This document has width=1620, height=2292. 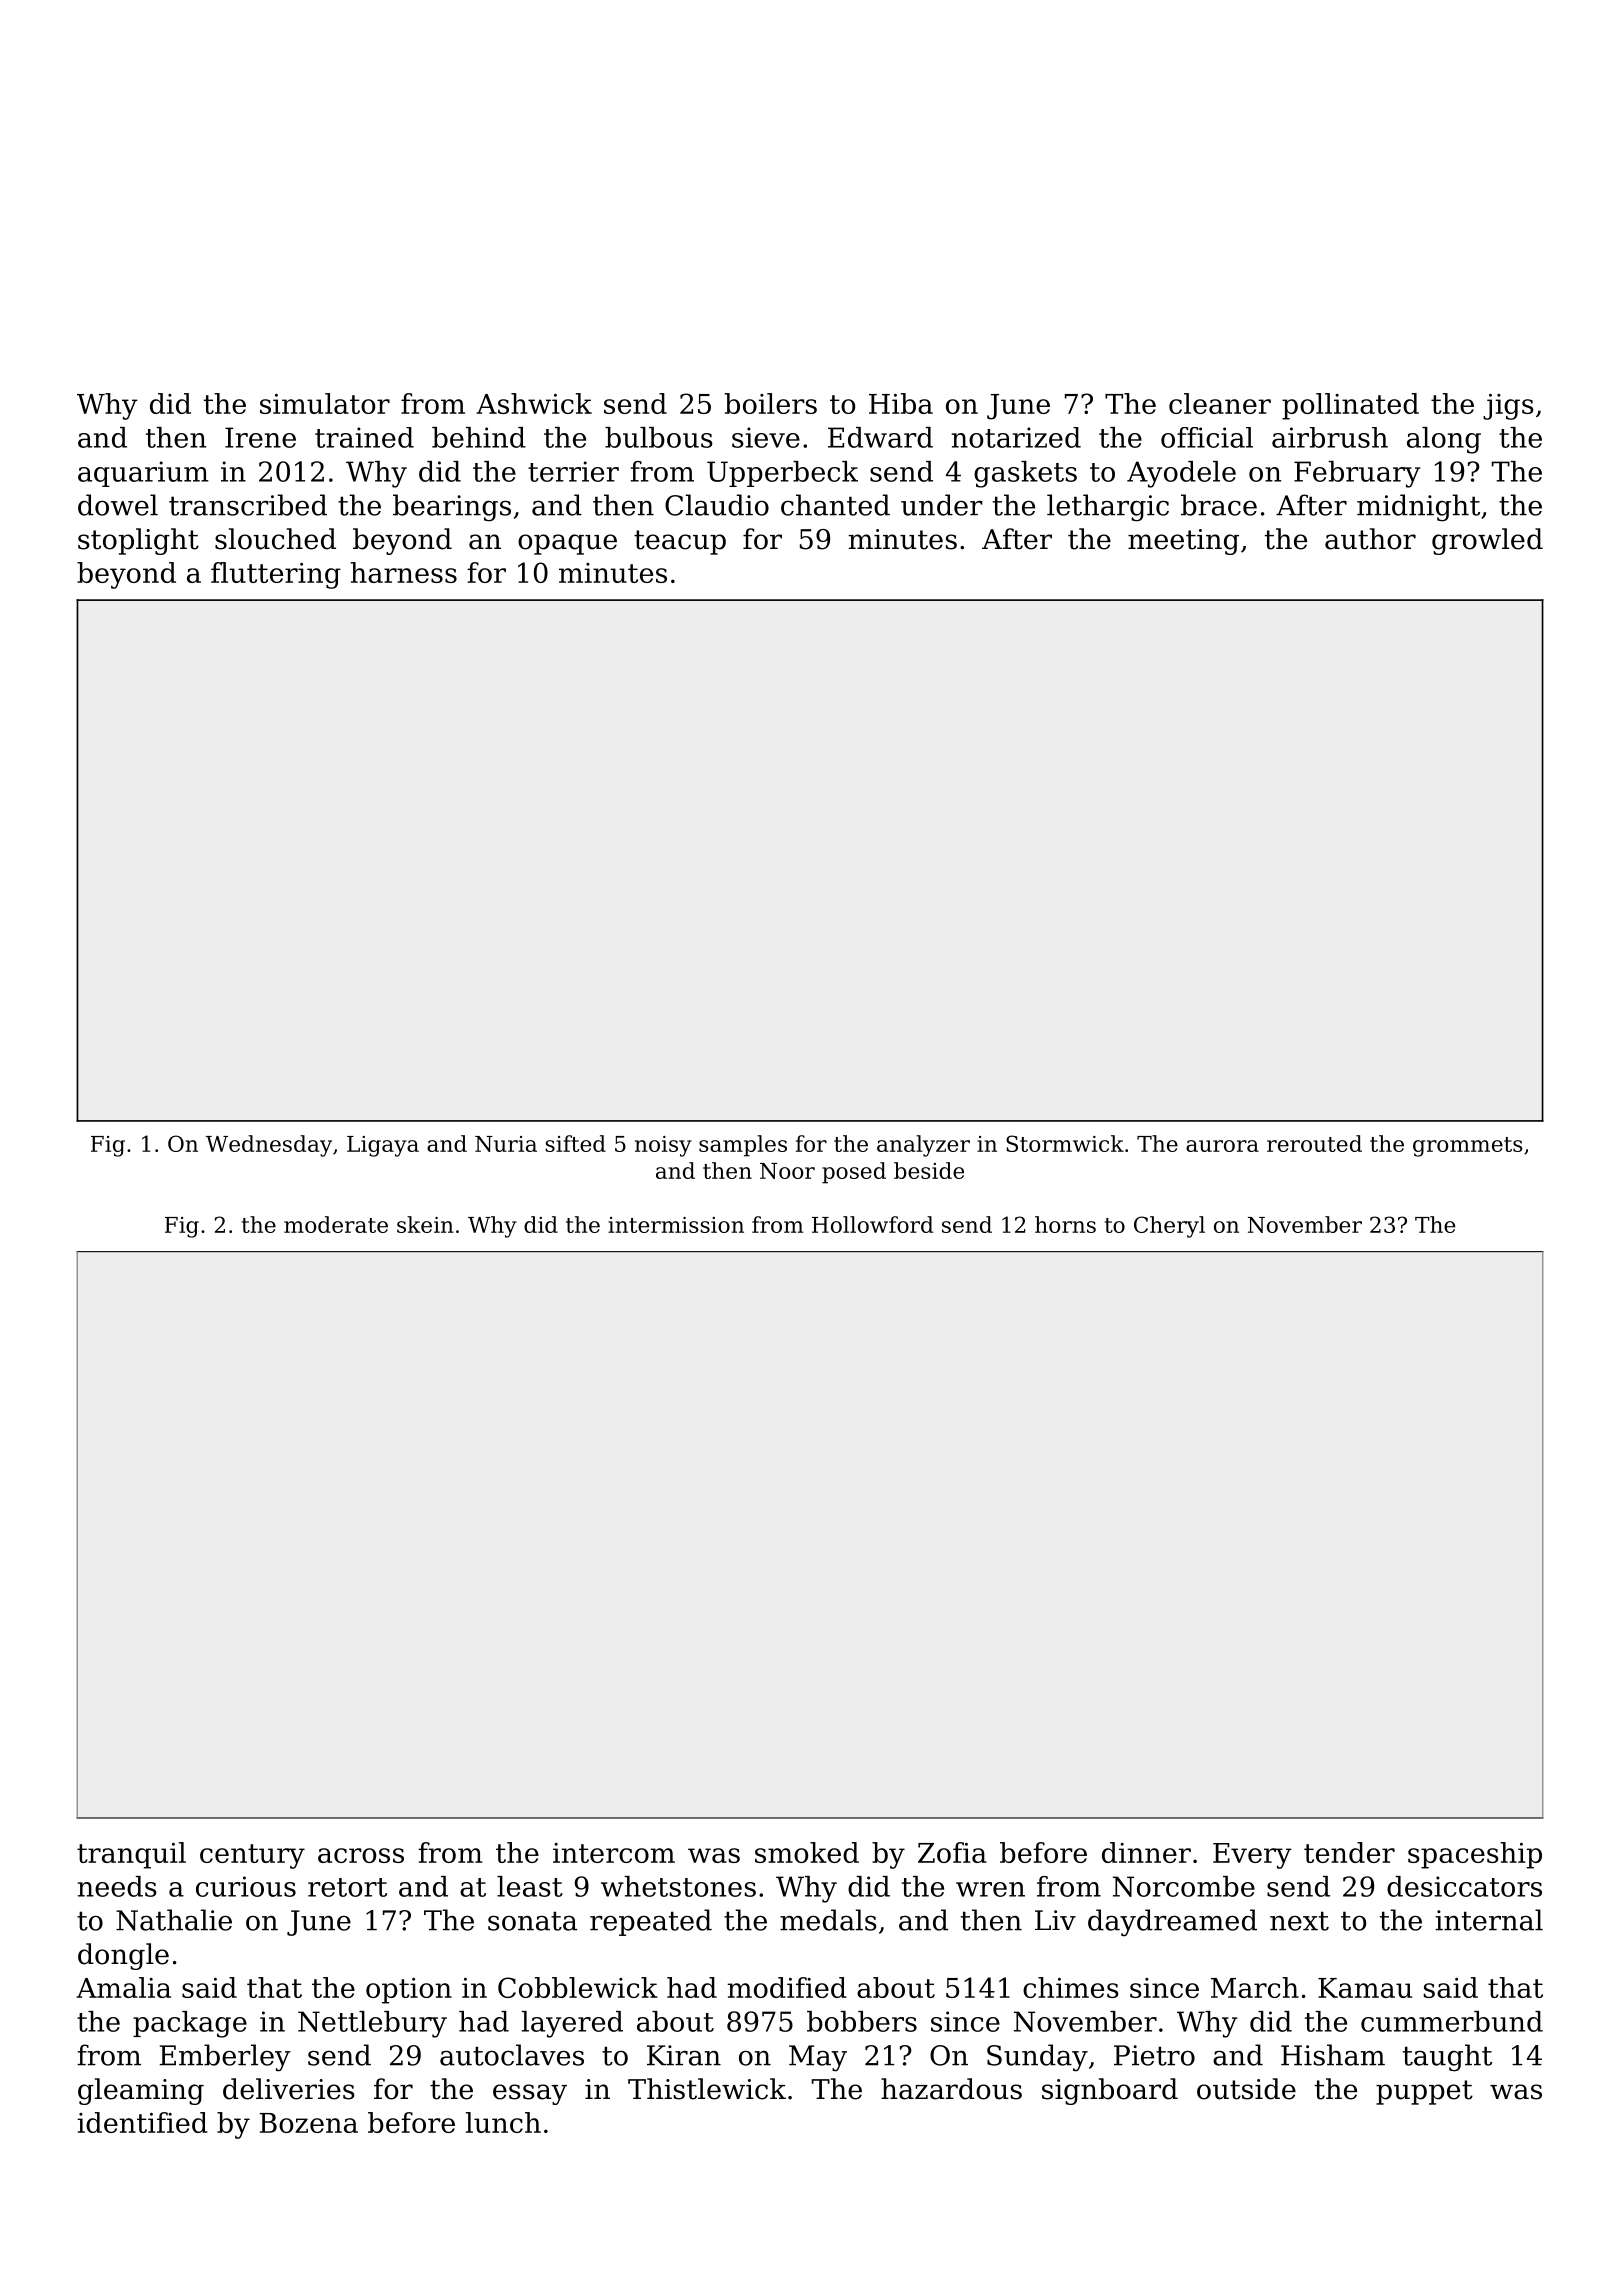 What do you see at coordinates (923, 1146) in the document?
I see `analyzer` at bounding box center [923, 1146].
